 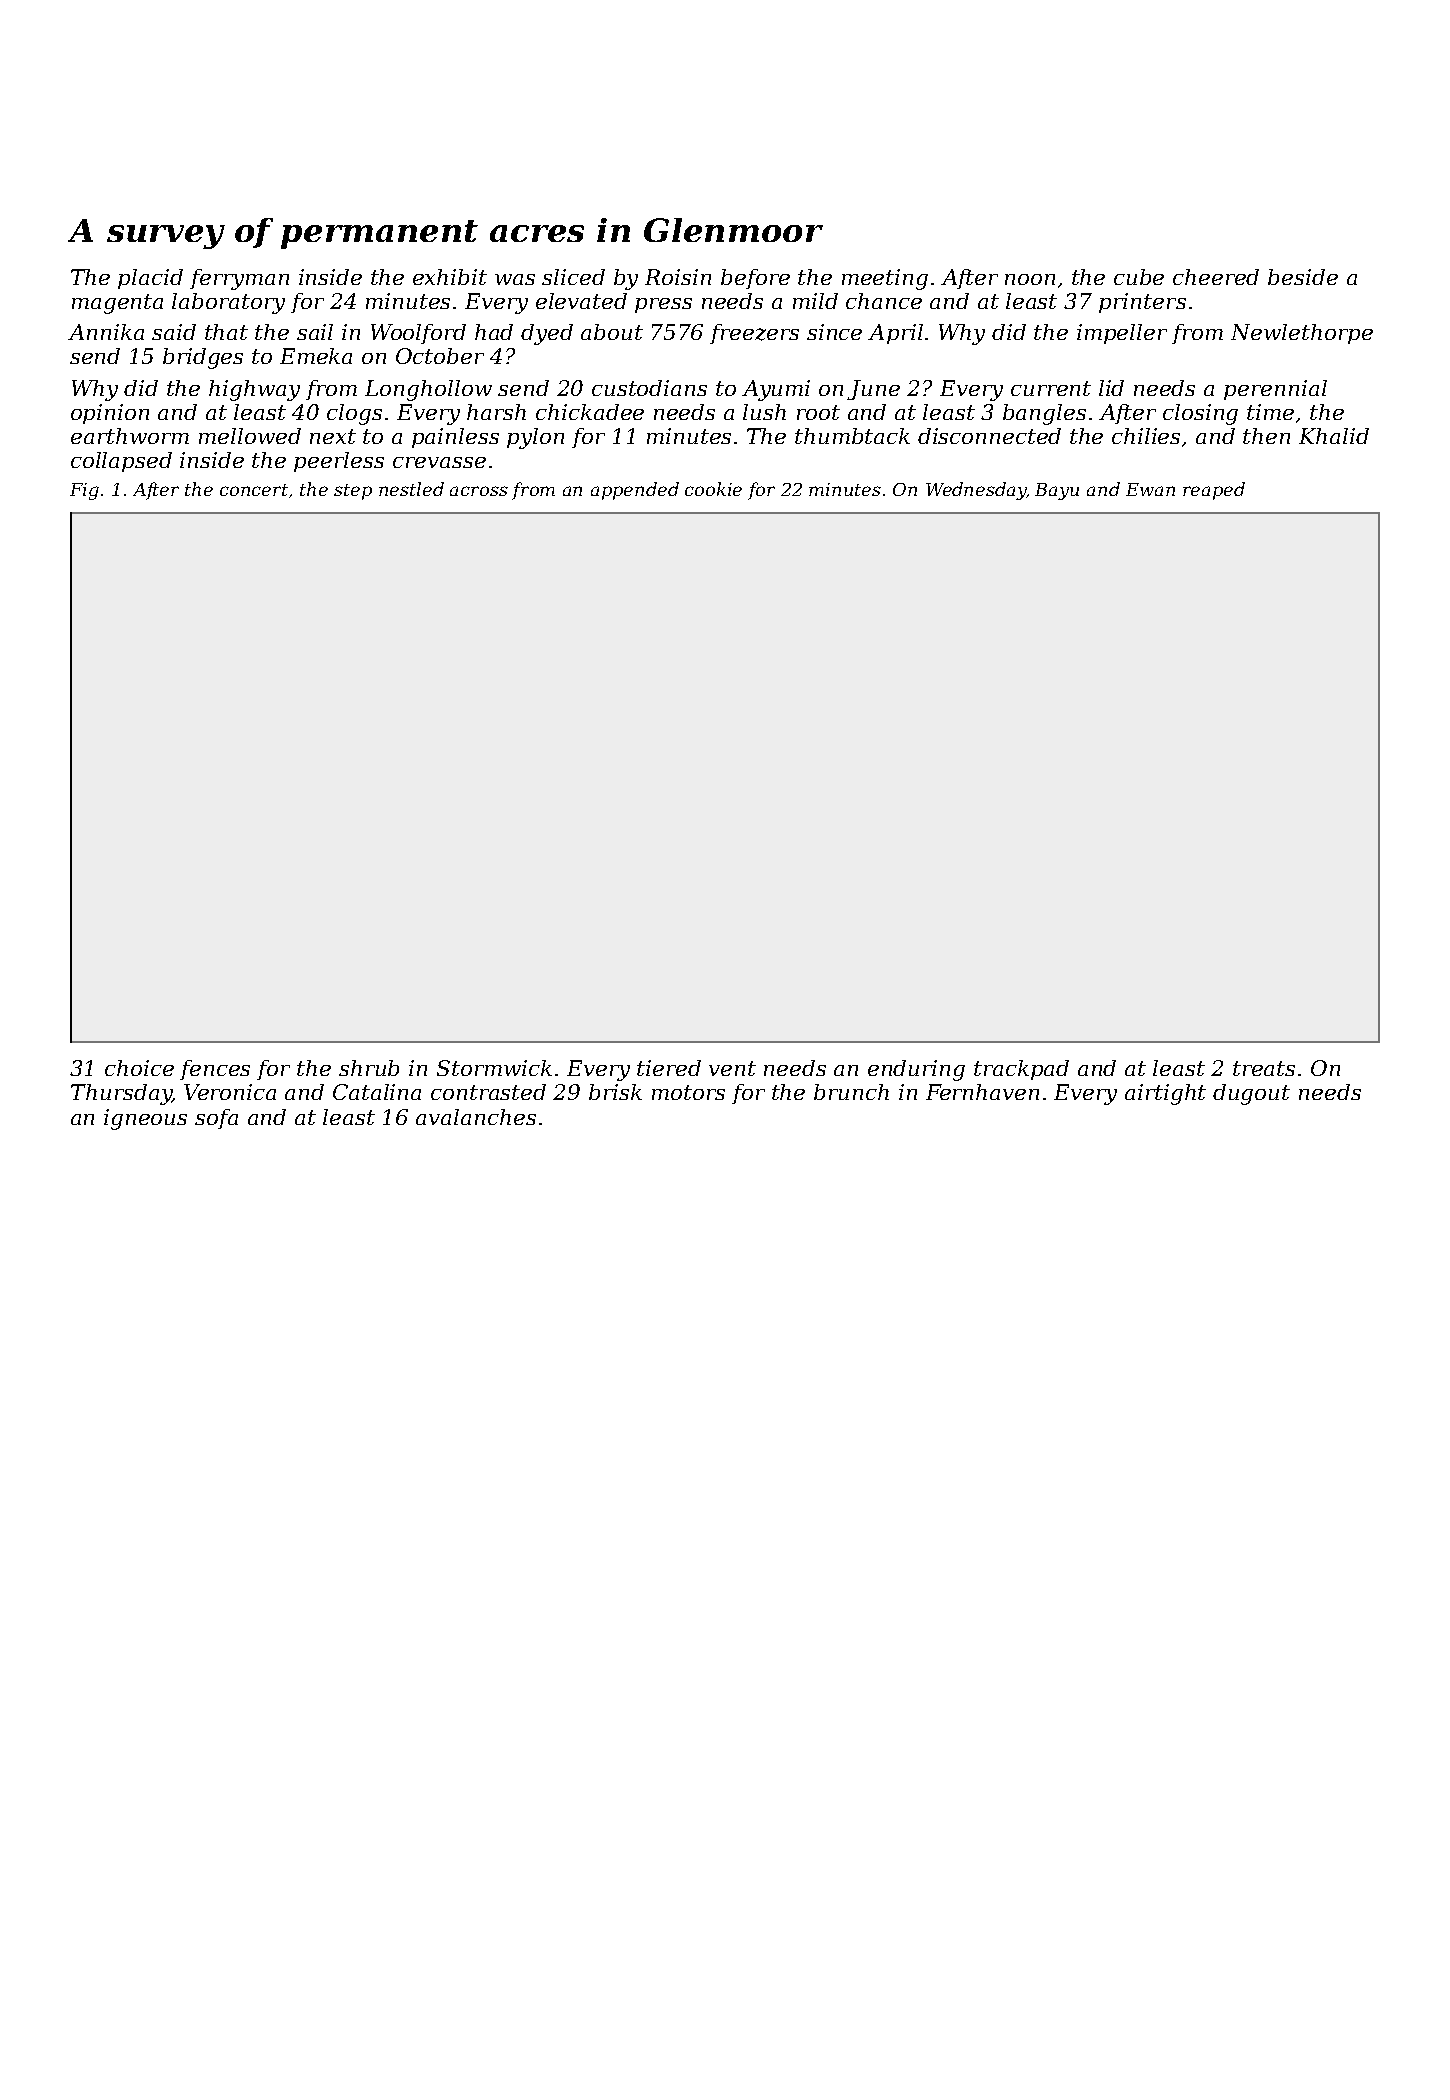 I want to click on step, so click(x=353, y=492).
